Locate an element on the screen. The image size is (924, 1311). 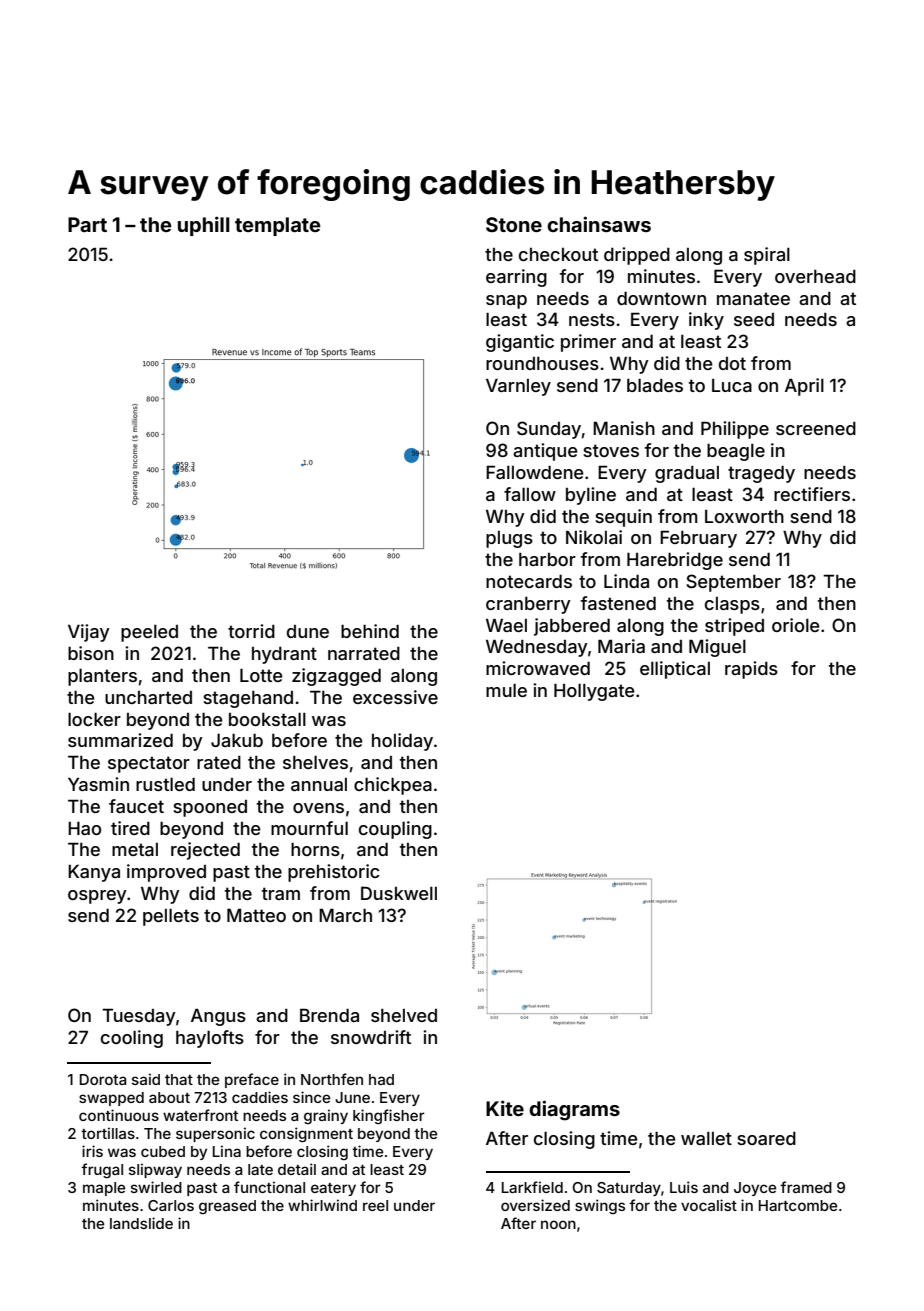
chickpea is located at coordinates (393, 786).
